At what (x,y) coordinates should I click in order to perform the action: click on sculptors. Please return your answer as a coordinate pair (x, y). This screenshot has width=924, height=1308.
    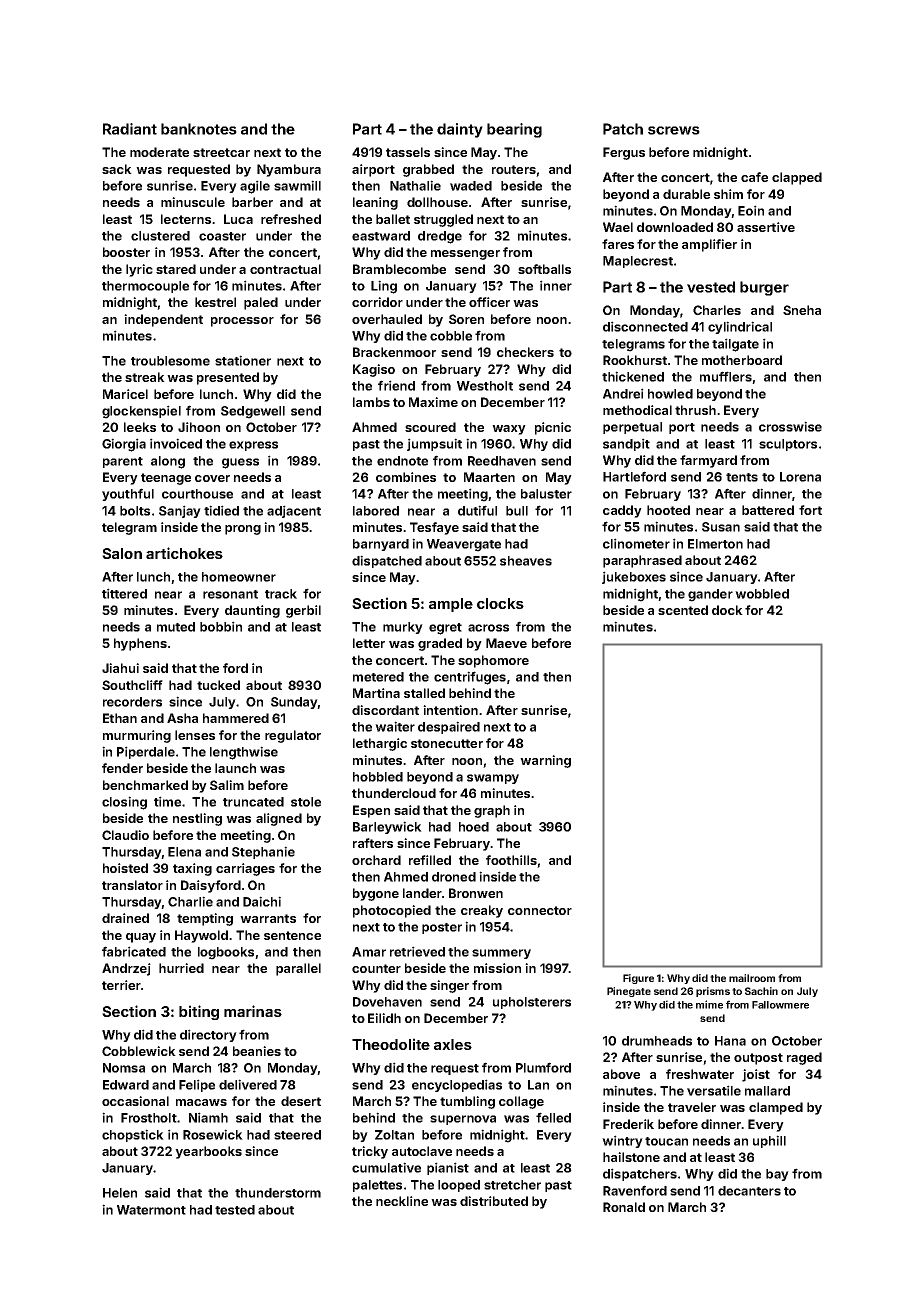
    Looking at the image, I should click on (788, 445).
